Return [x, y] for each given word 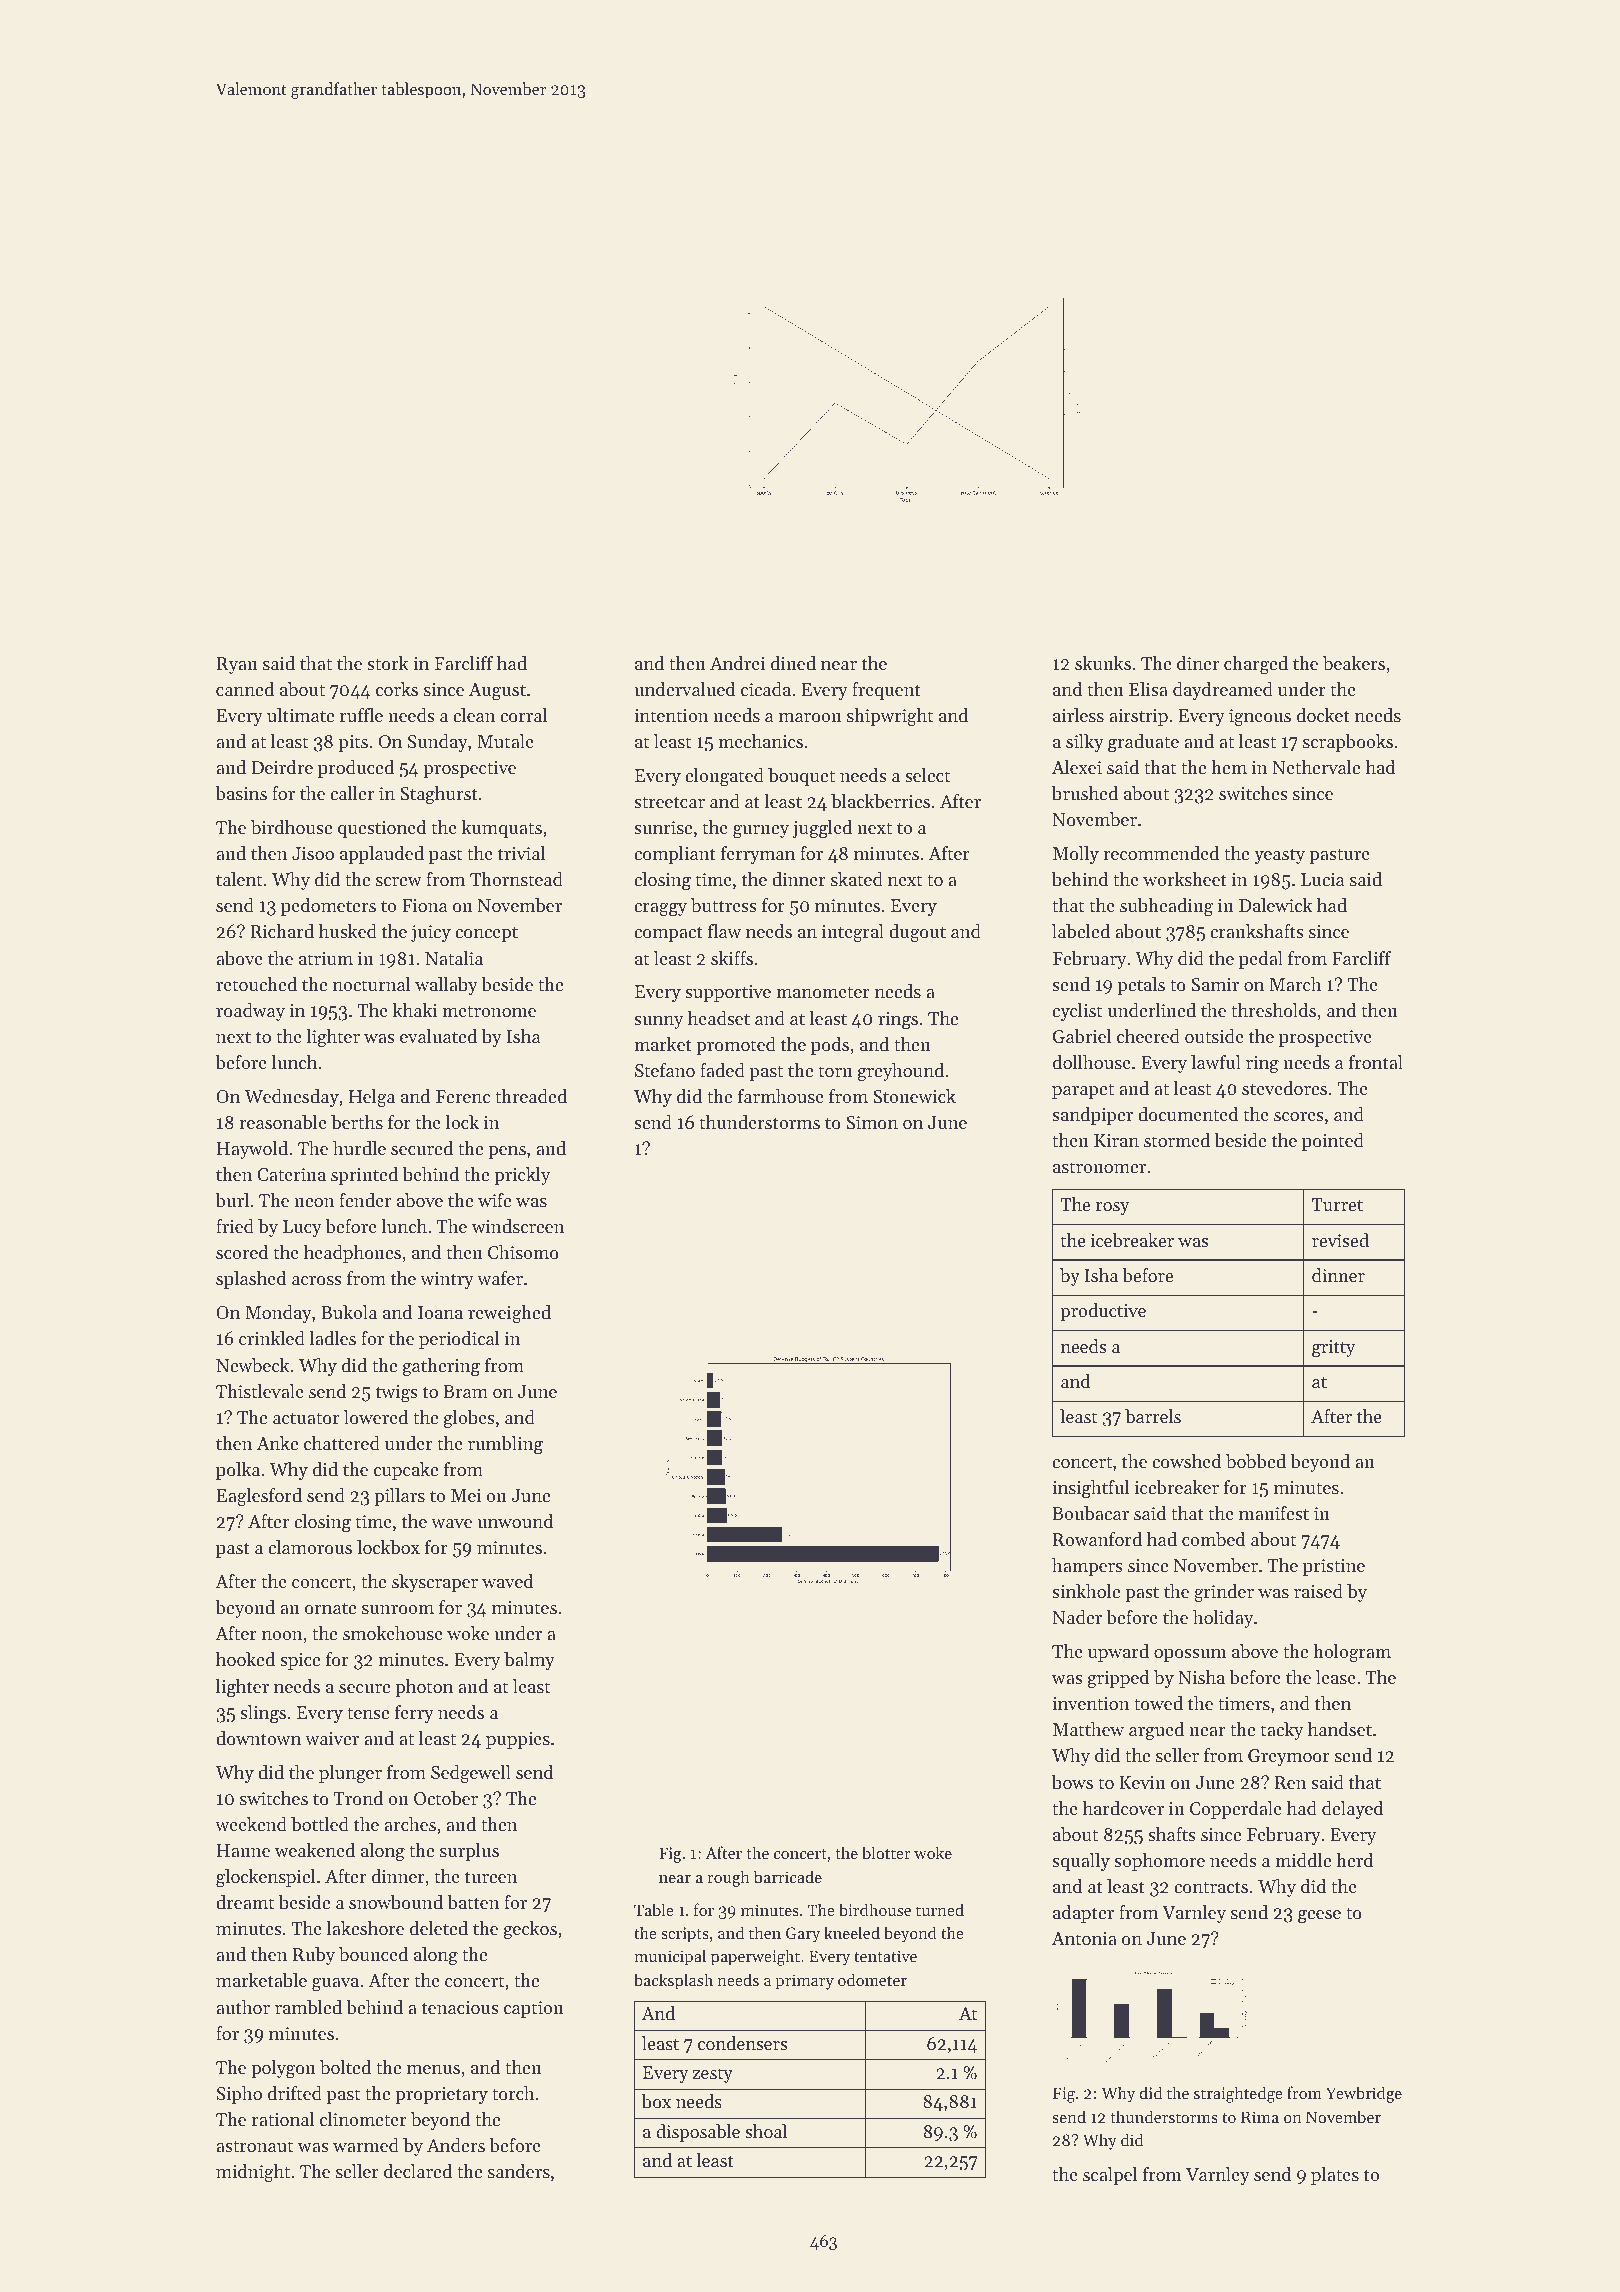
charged [1256, 665]
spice [300, 1661]
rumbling [505, 1445]
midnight [253, 2173]
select [927, 775]
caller [352, 793]
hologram [1352, 1653]
